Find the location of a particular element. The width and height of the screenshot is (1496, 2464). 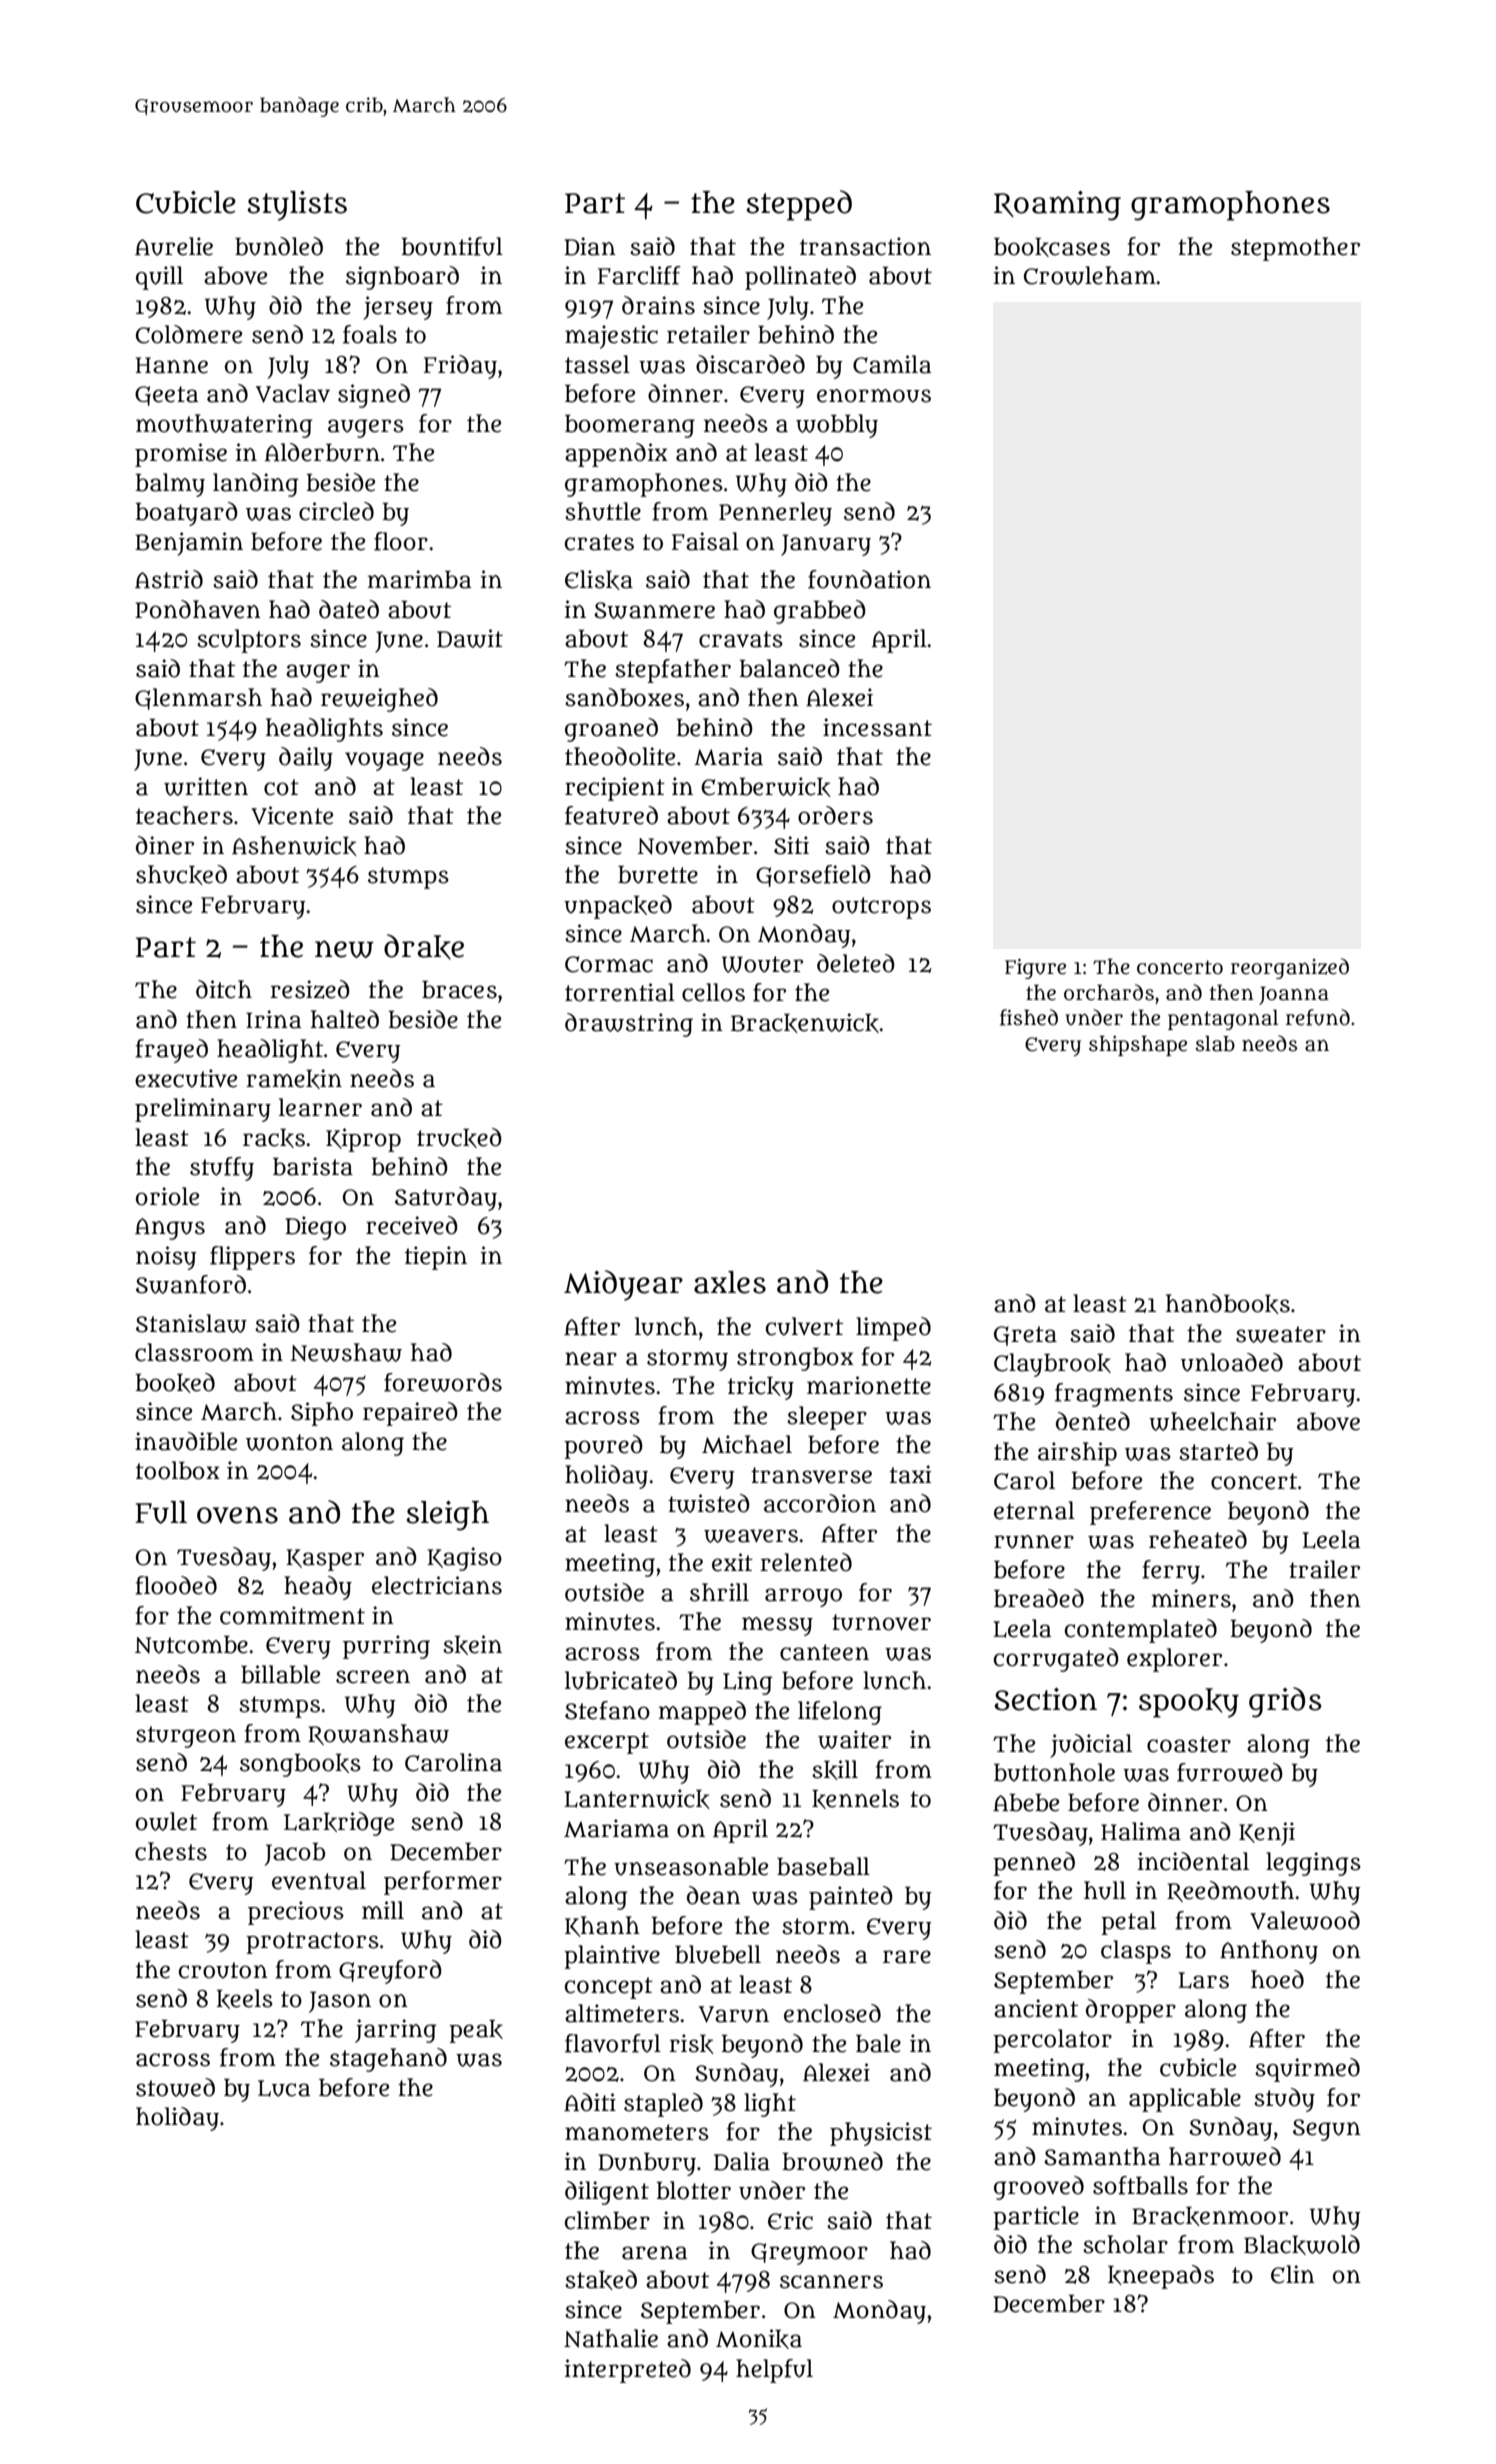

reorganized is located at coordinates (1290, 968).
